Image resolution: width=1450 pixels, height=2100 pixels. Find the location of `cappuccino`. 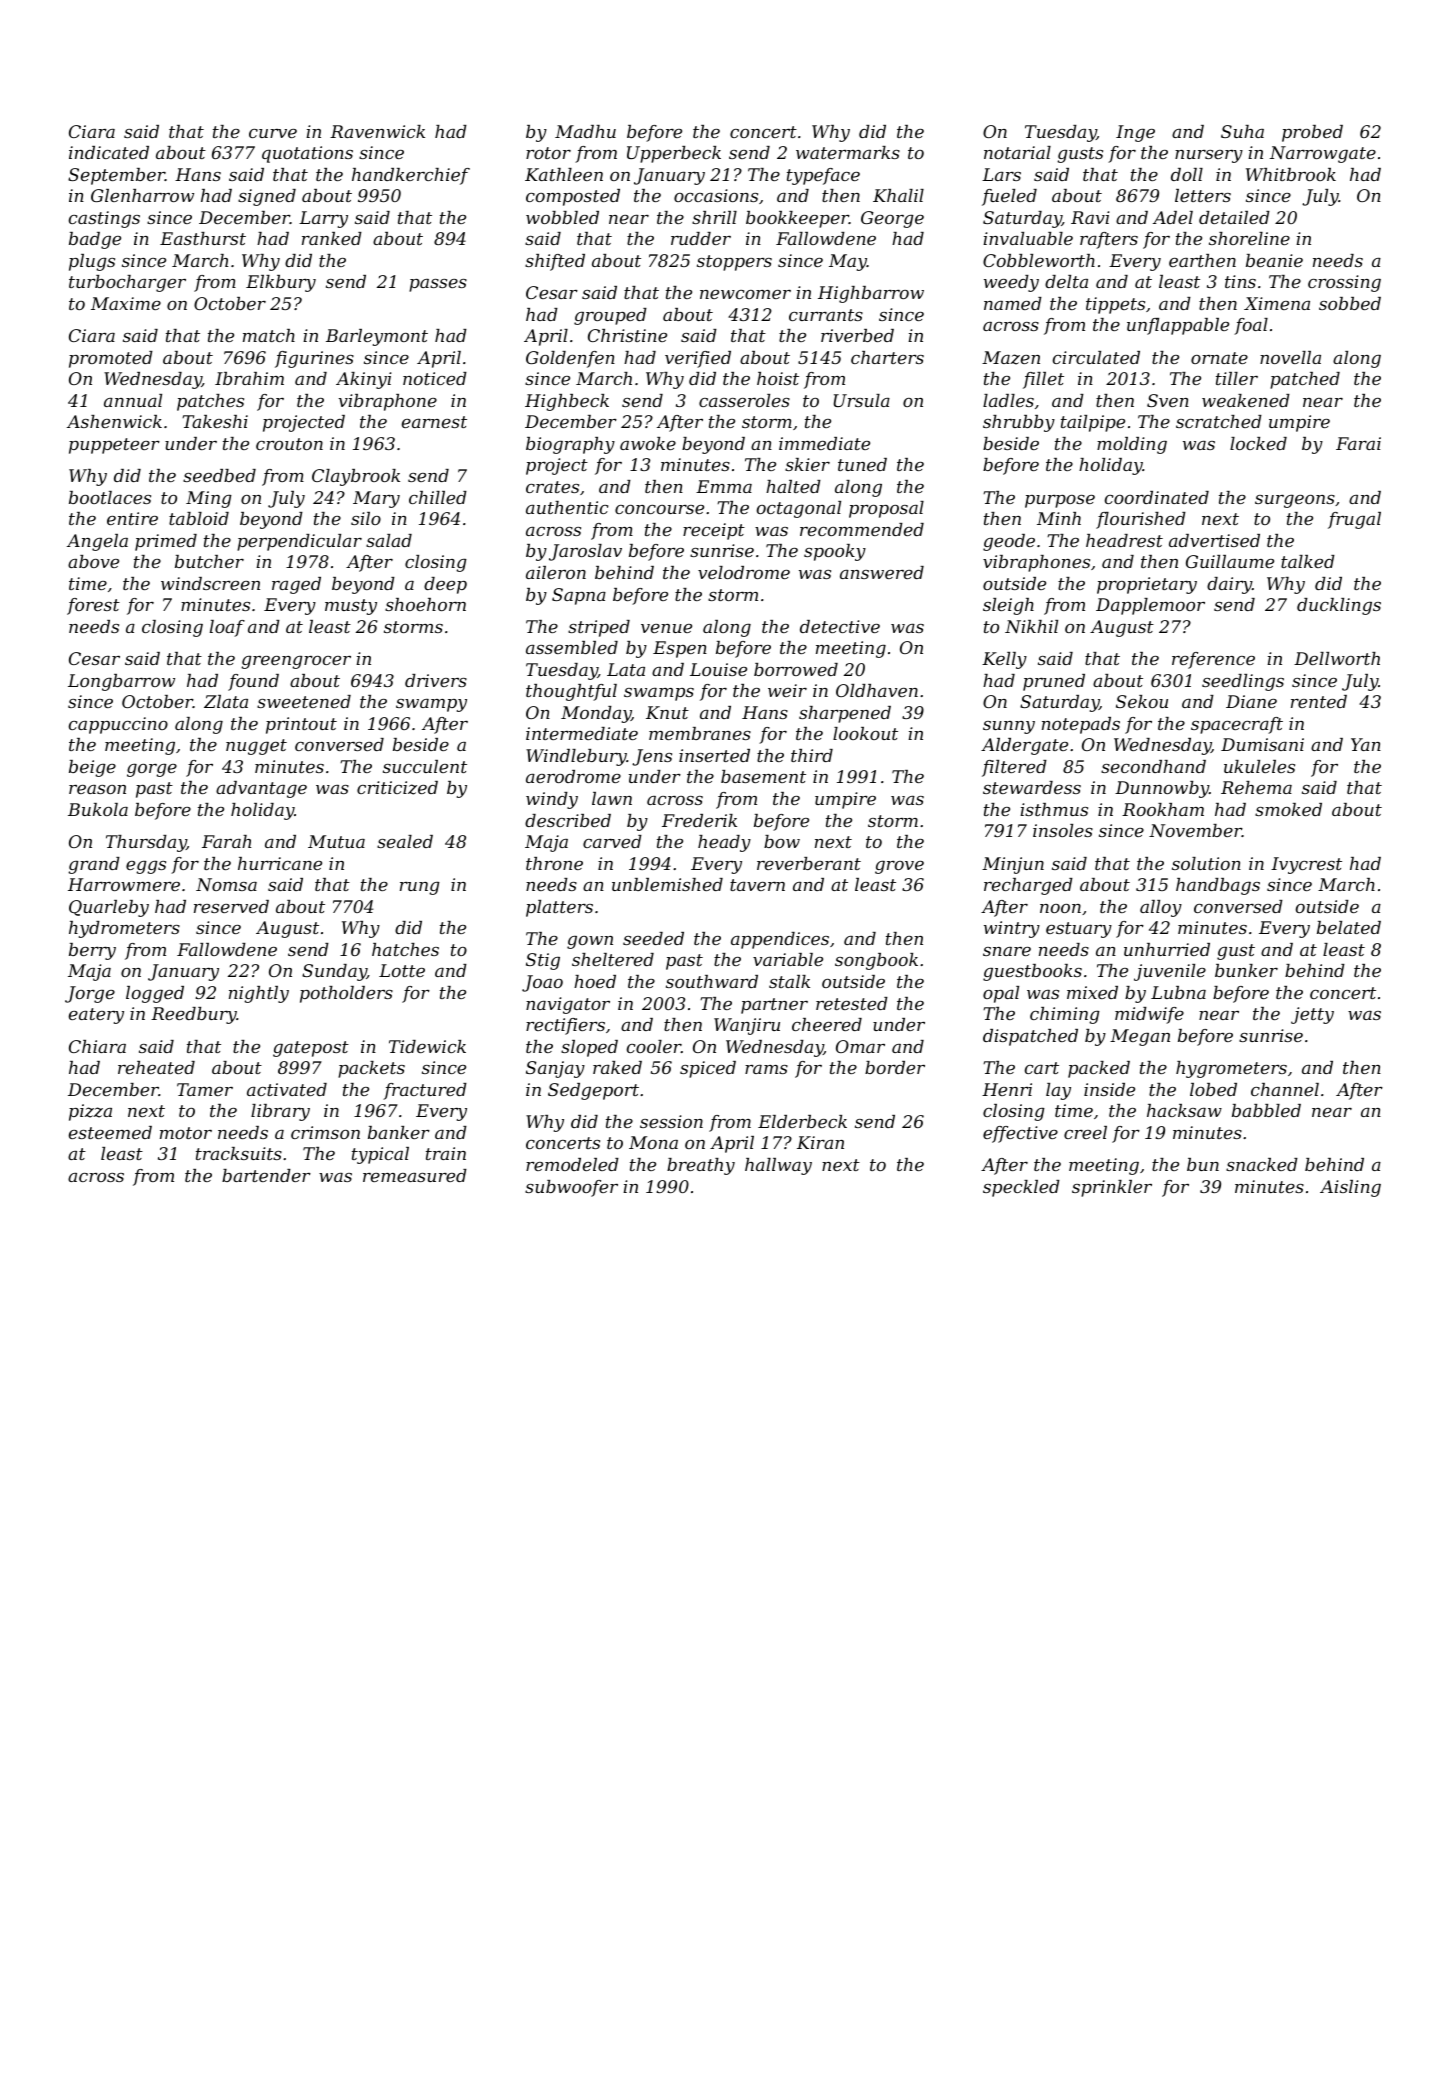

cappuccino is located at coordinates (118, 725).
